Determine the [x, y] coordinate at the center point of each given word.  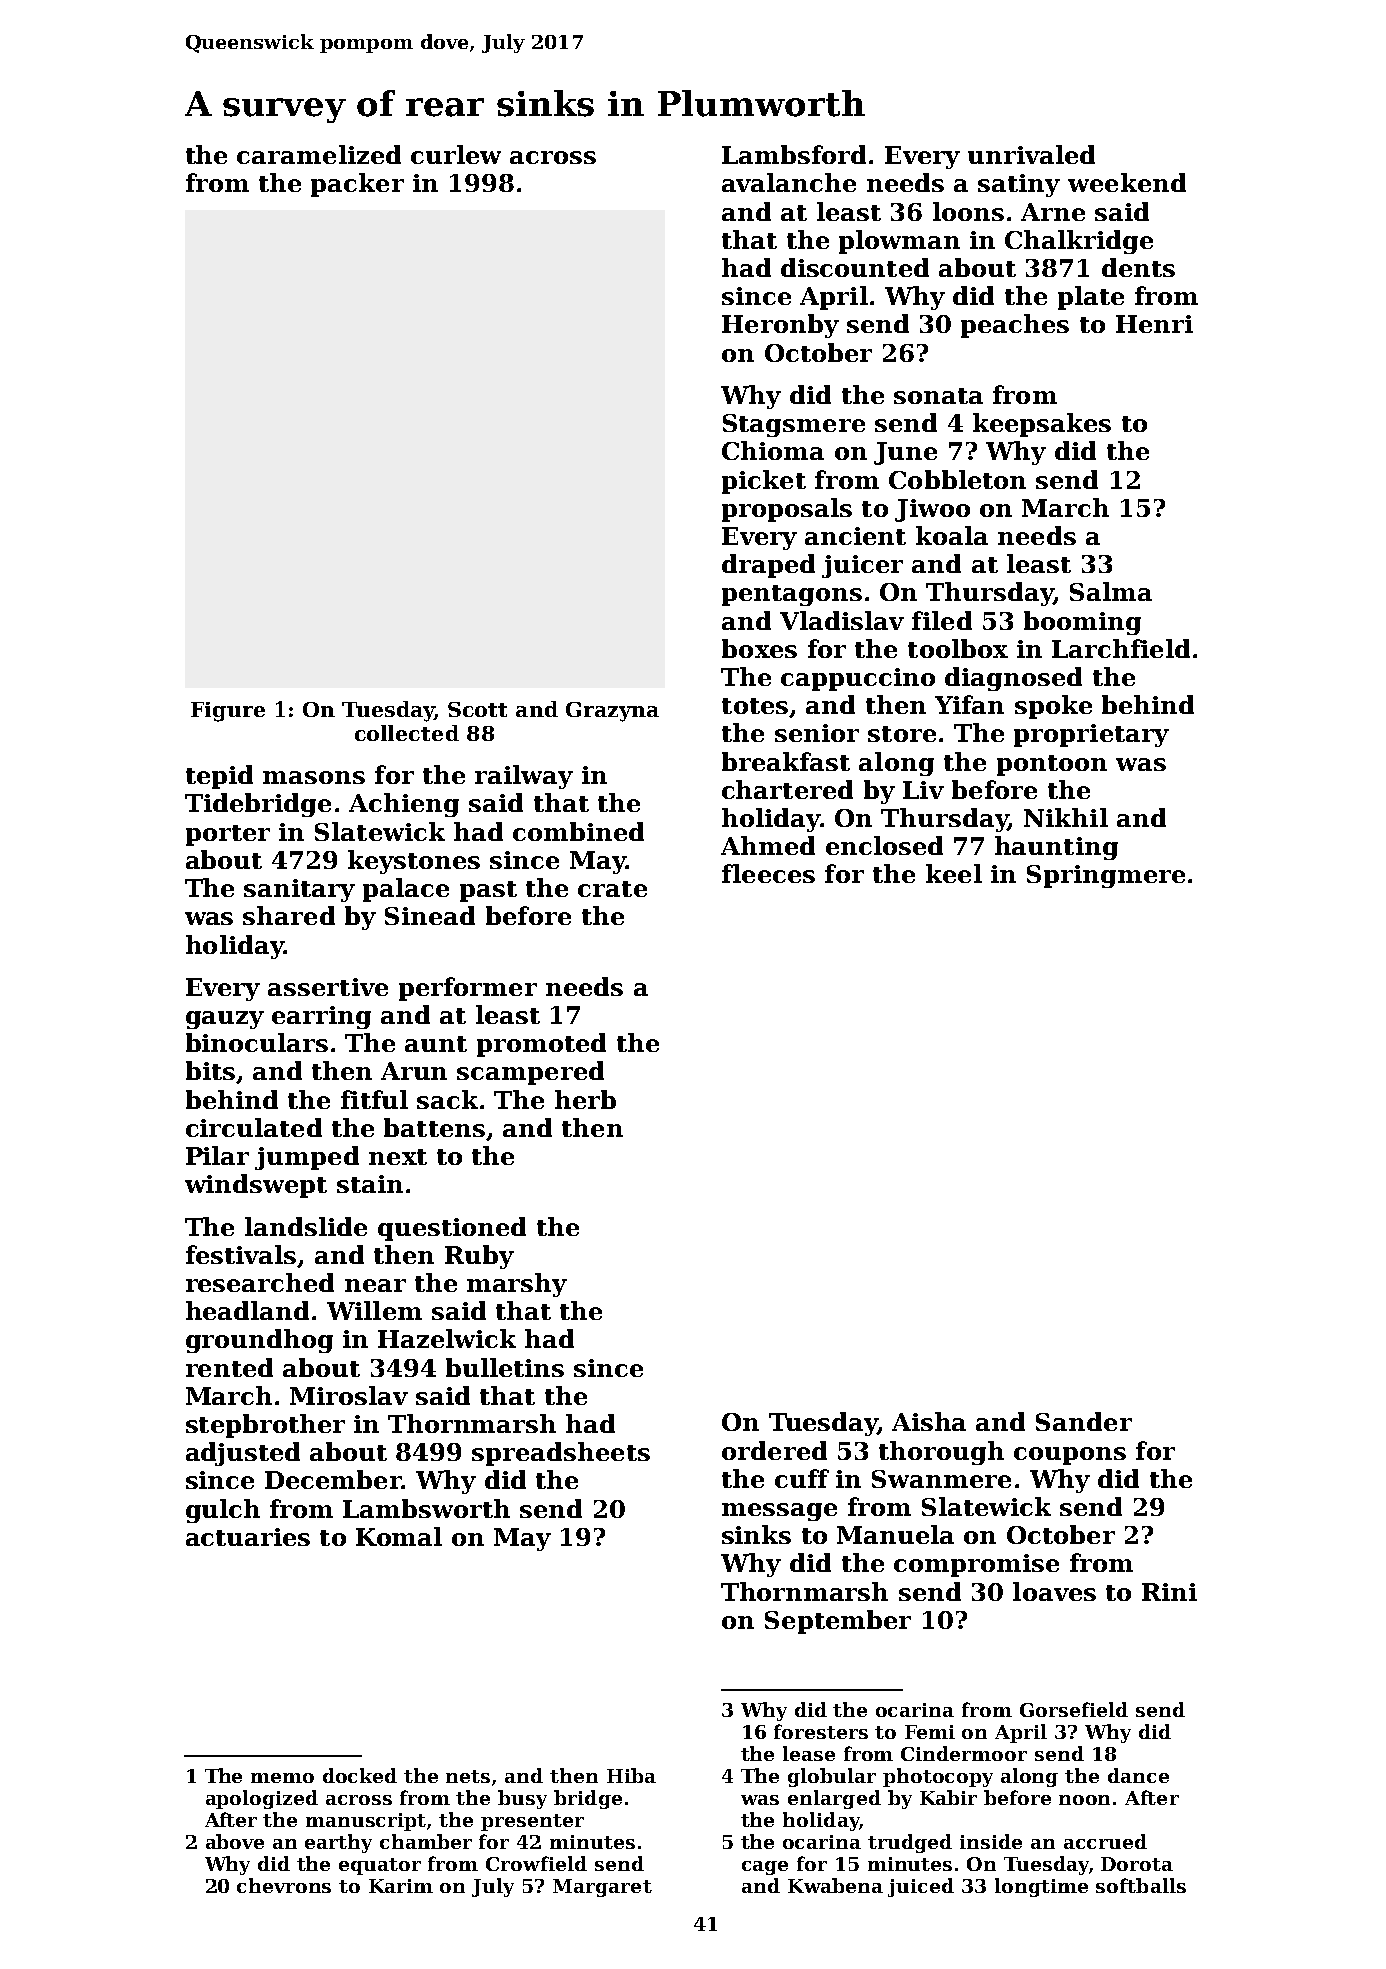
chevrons [284, 1885]
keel [954, 873]
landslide [306, 1226]
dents [1138, 267]
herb [585, 1099]
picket [764, 482]
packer [357, 185]
